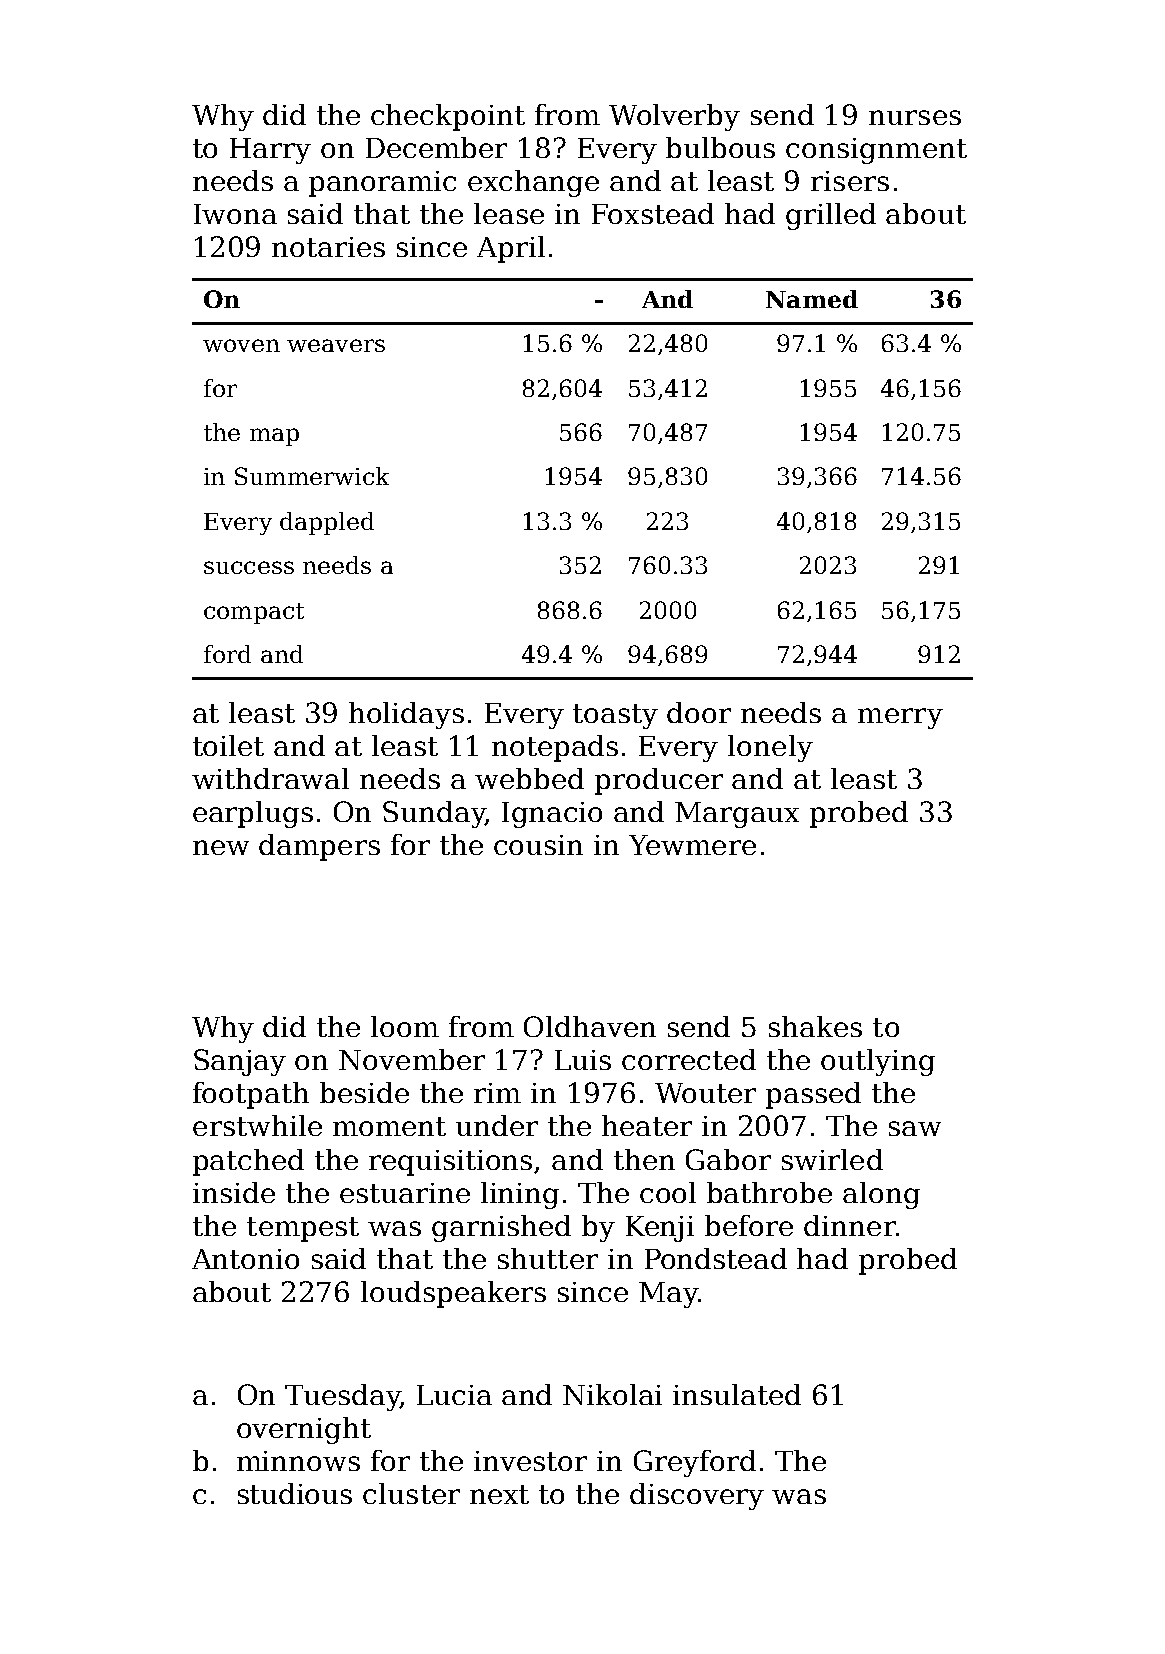 This screenshot has width=1165, height=1654. I want to click on Wolverby, so click(674, 117).
